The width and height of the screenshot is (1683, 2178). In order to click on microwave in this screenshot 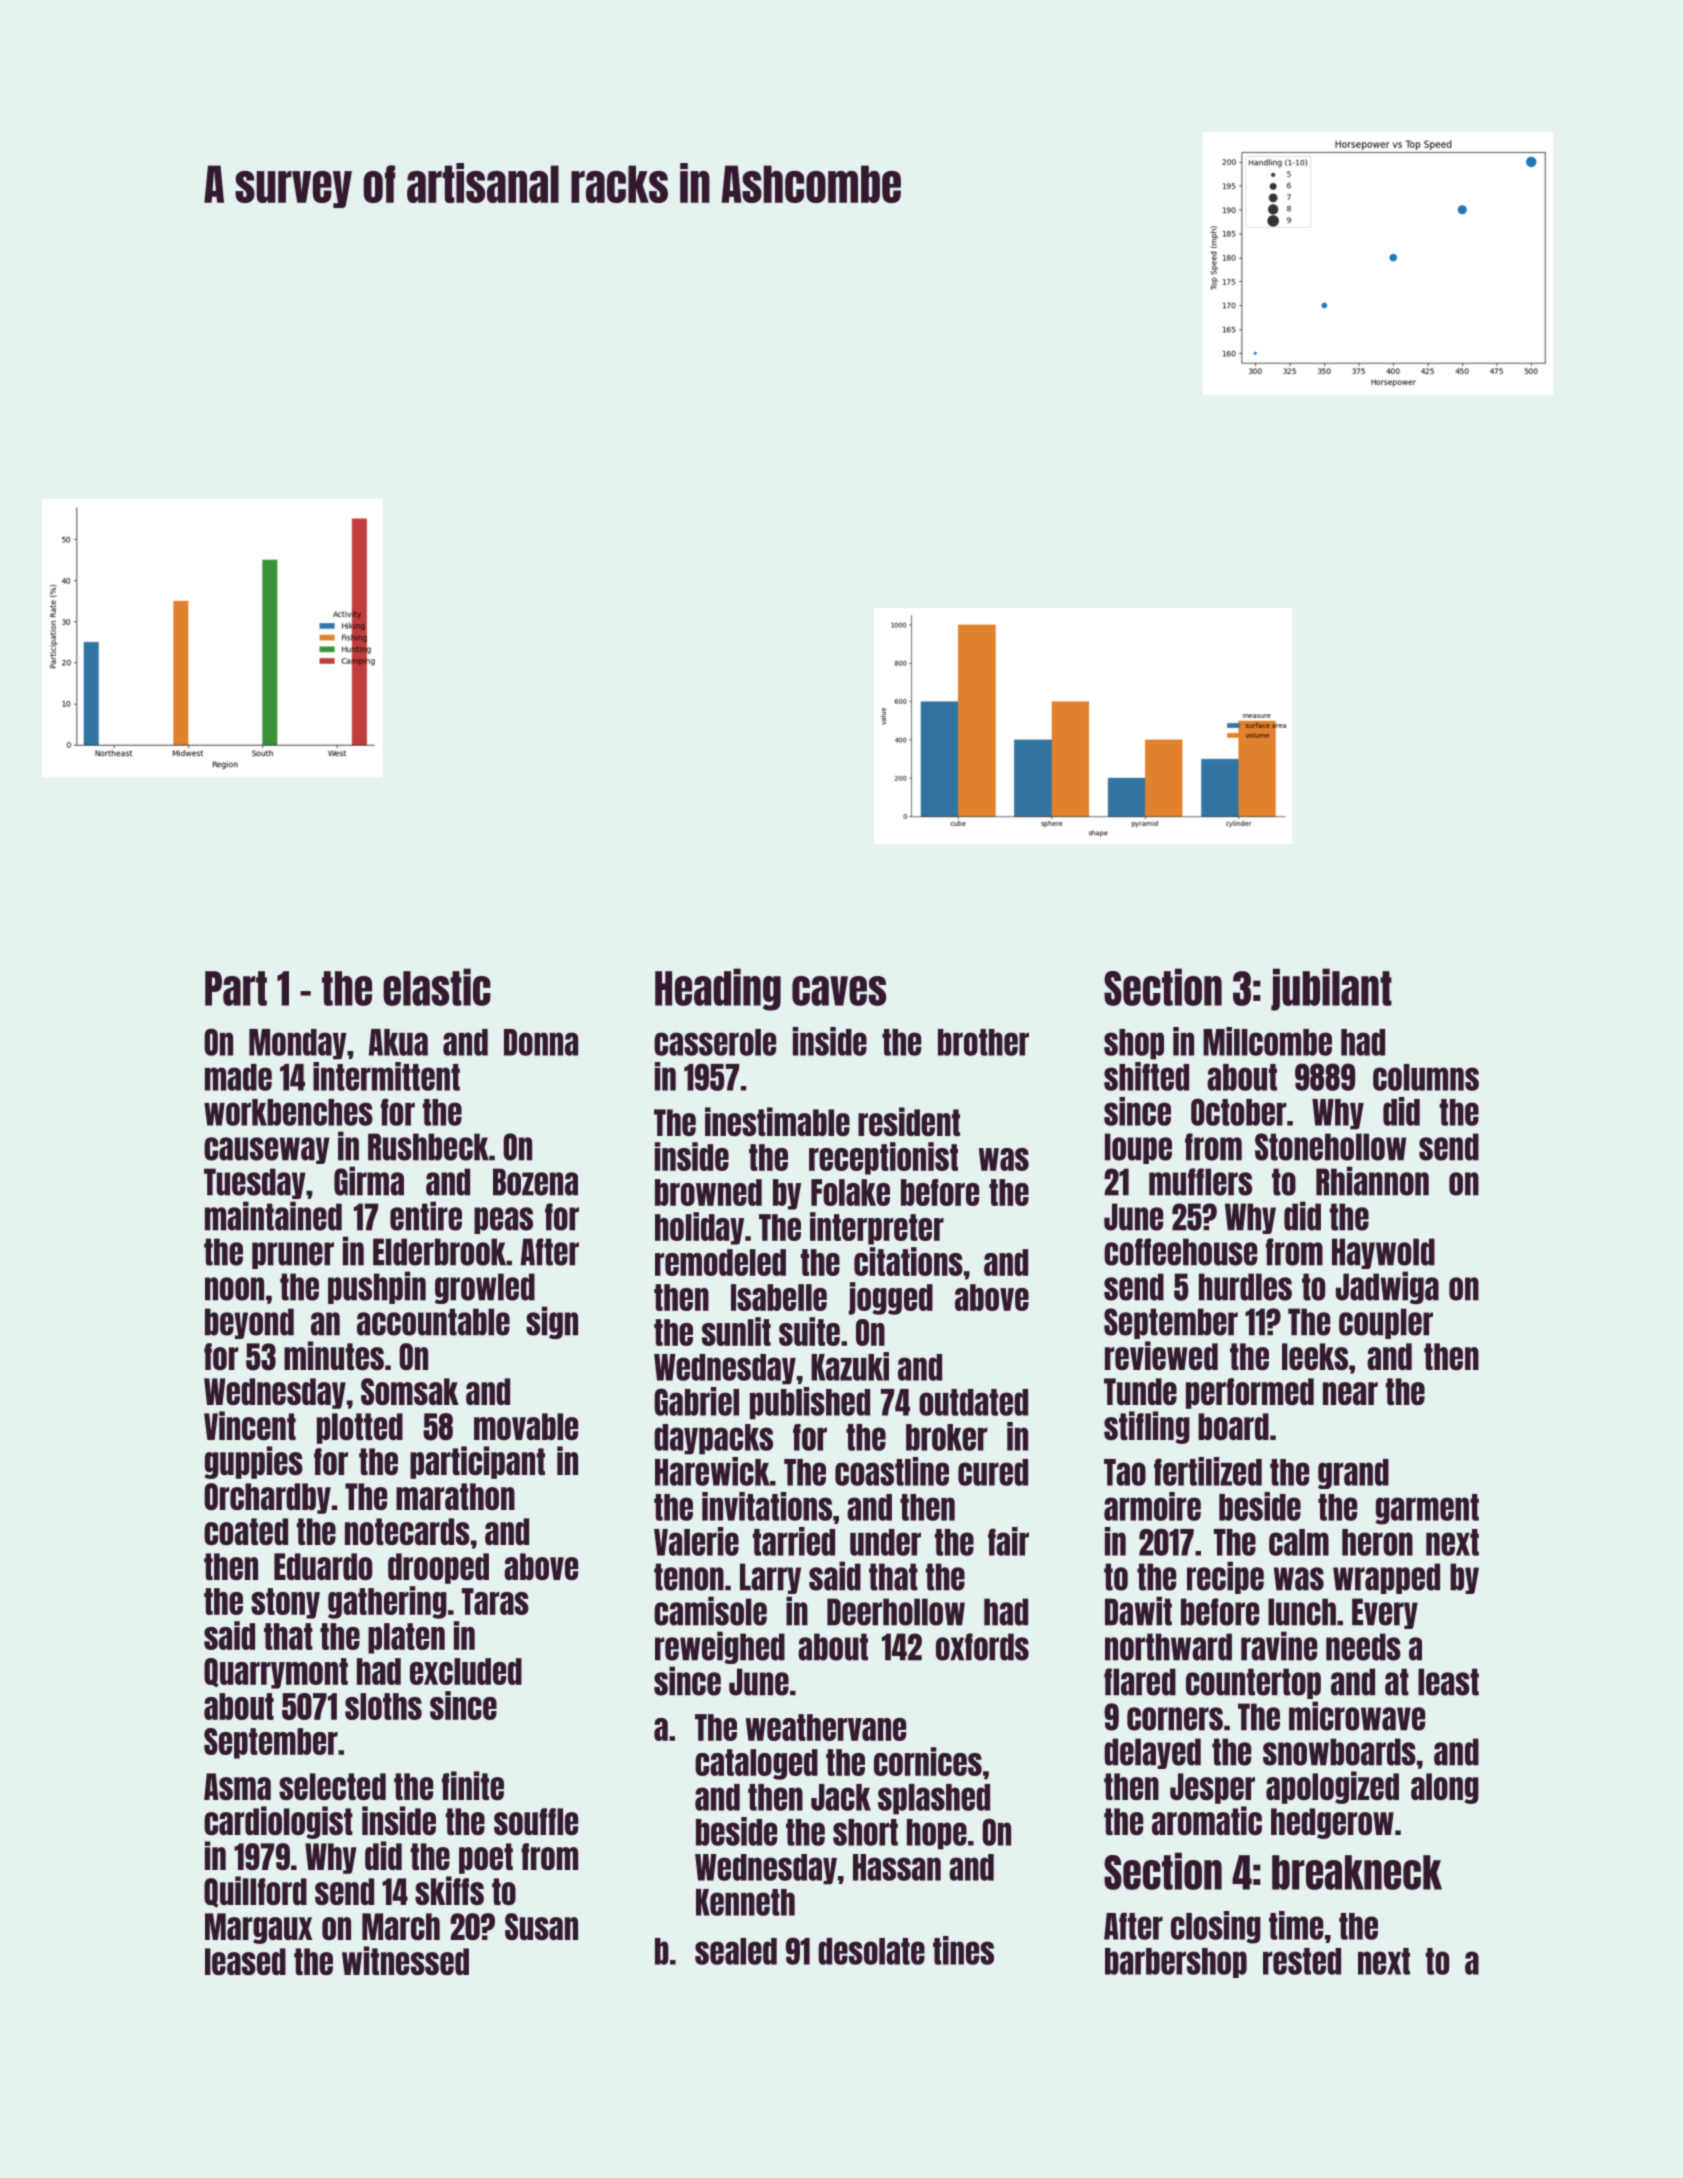, I will do `click(1357, 1716)`.
